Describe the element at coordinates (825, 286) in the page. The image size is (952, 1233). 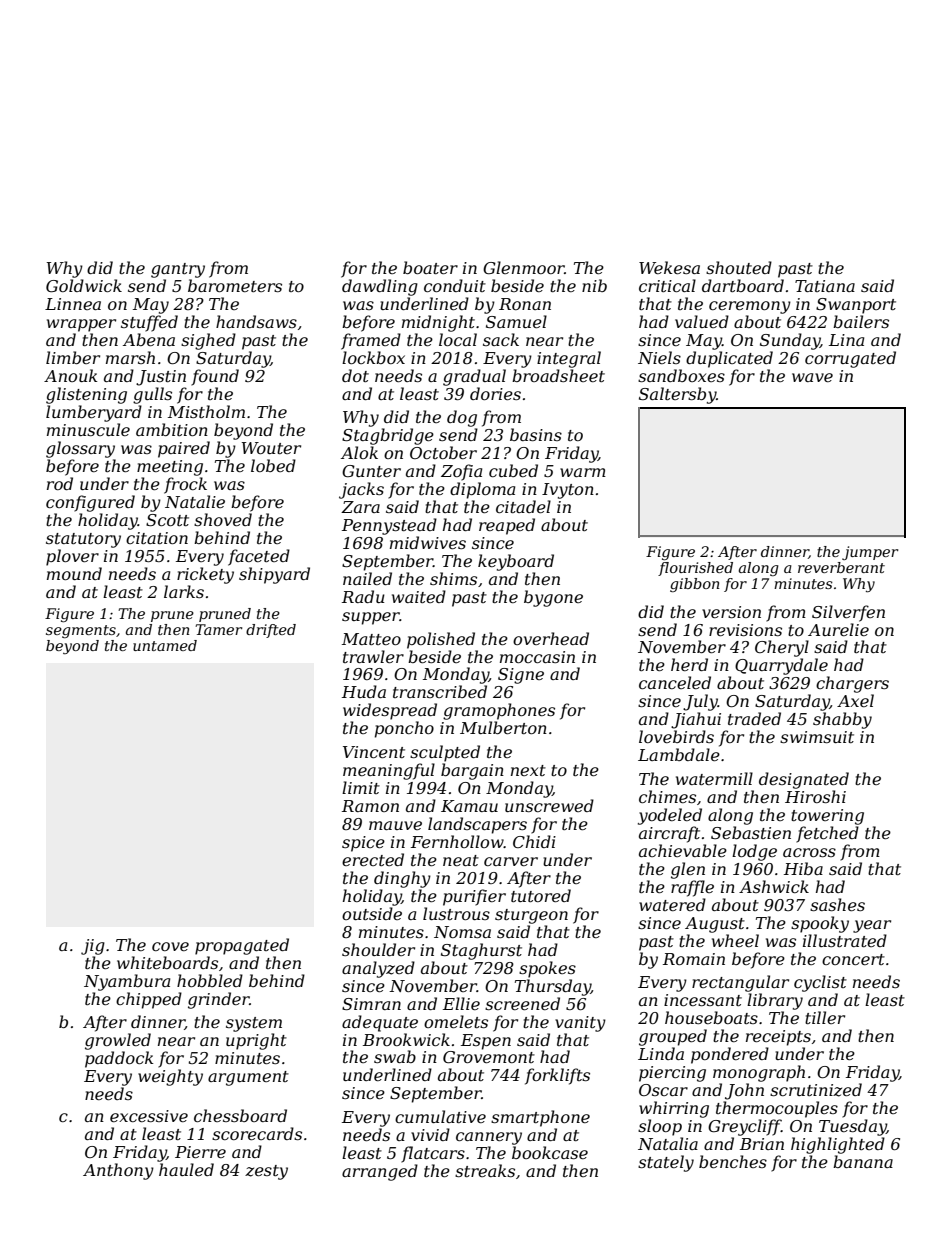
I see `Tatiana` at that location.
